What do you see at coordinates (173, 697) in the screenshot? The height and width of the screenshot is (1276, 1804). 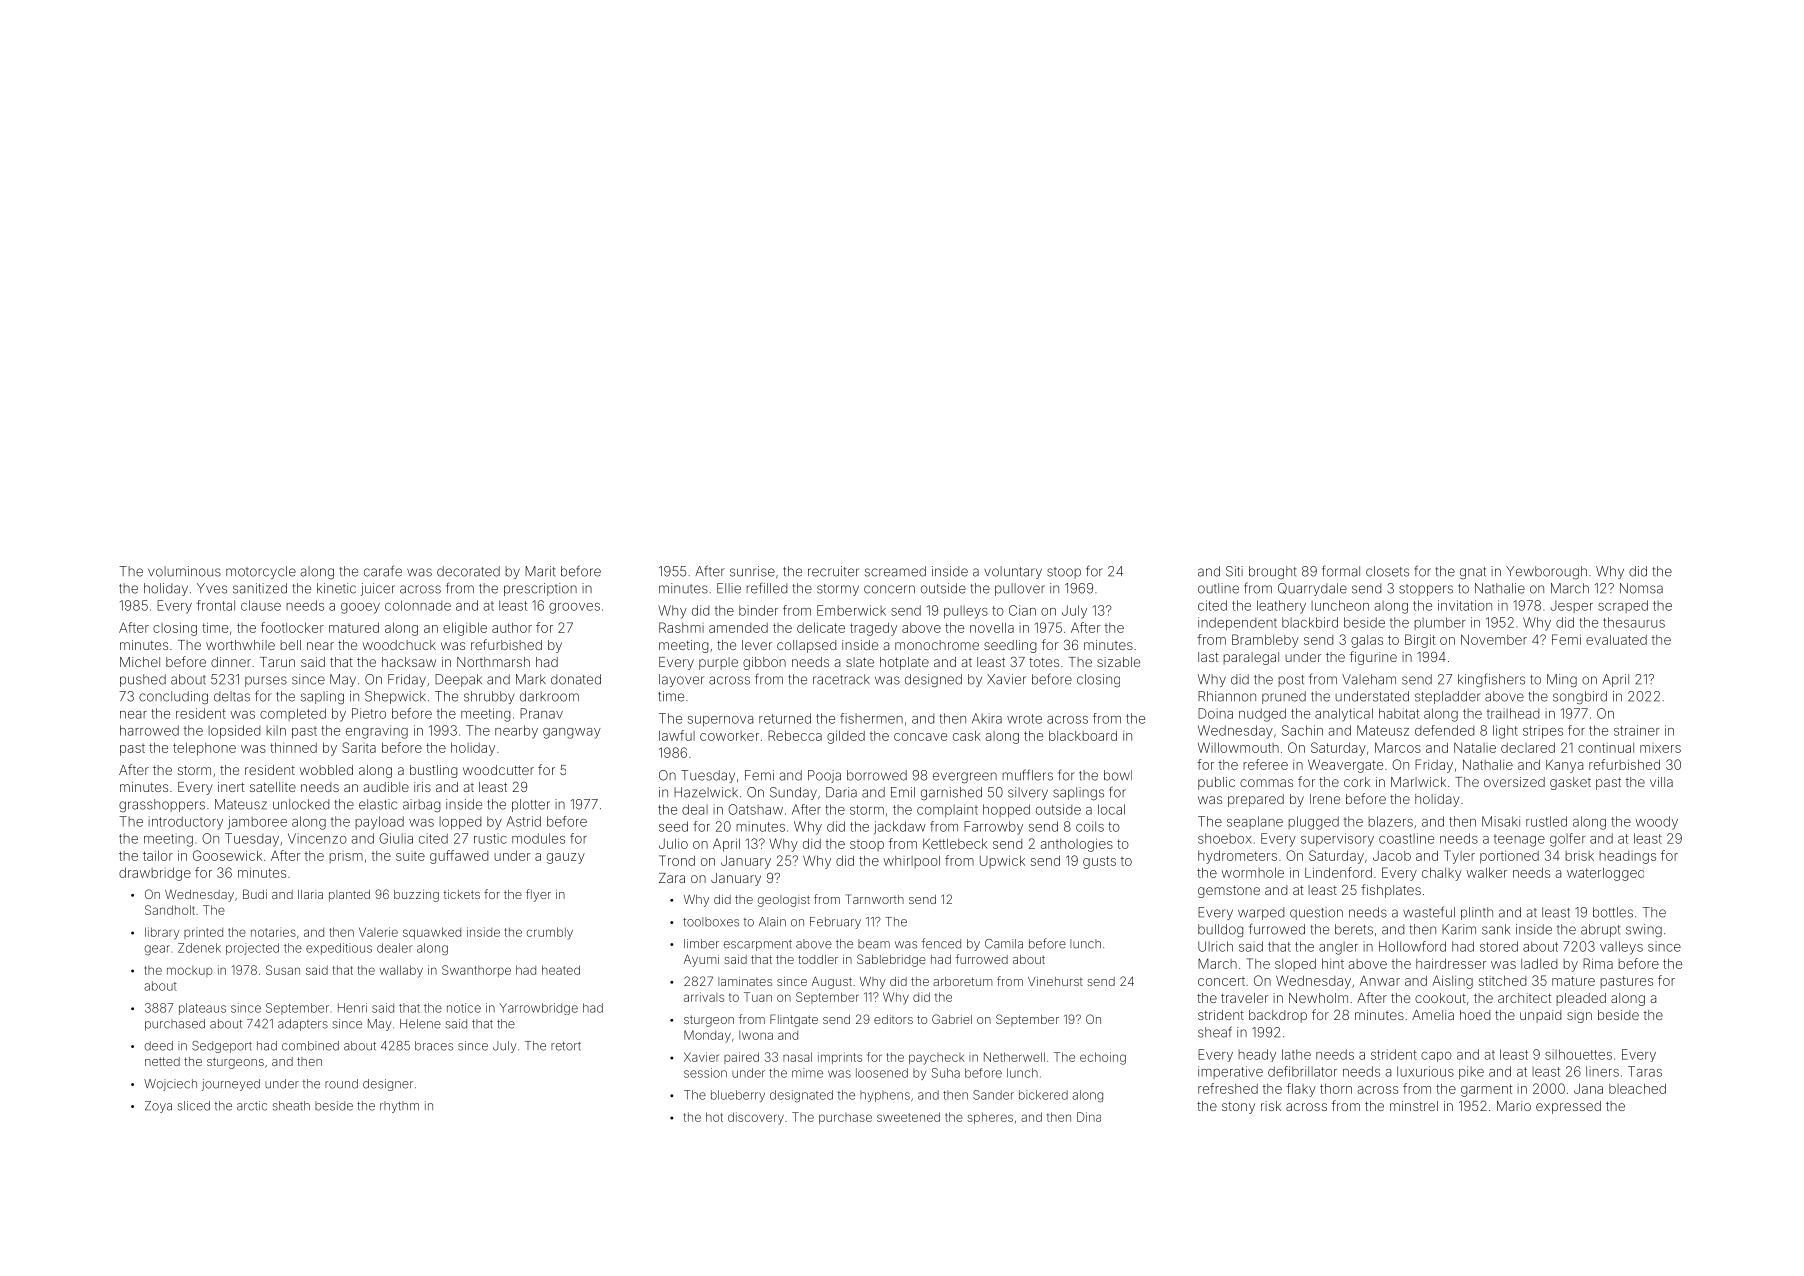 I see `concluding` at bounding box center [173, 697].
